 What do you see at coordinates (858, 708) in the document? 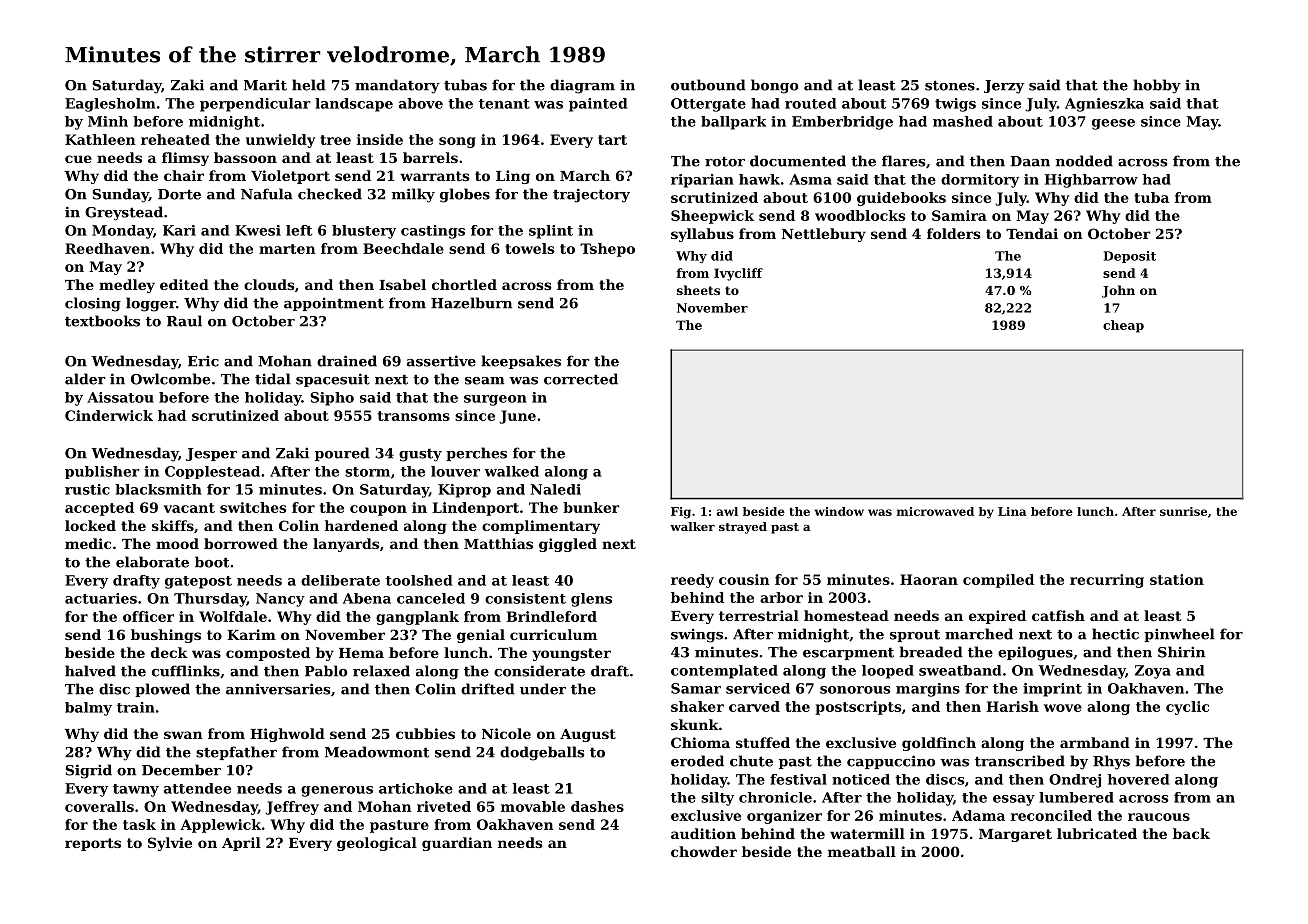
I see `postscripts` at bounding box center [858, 708].
